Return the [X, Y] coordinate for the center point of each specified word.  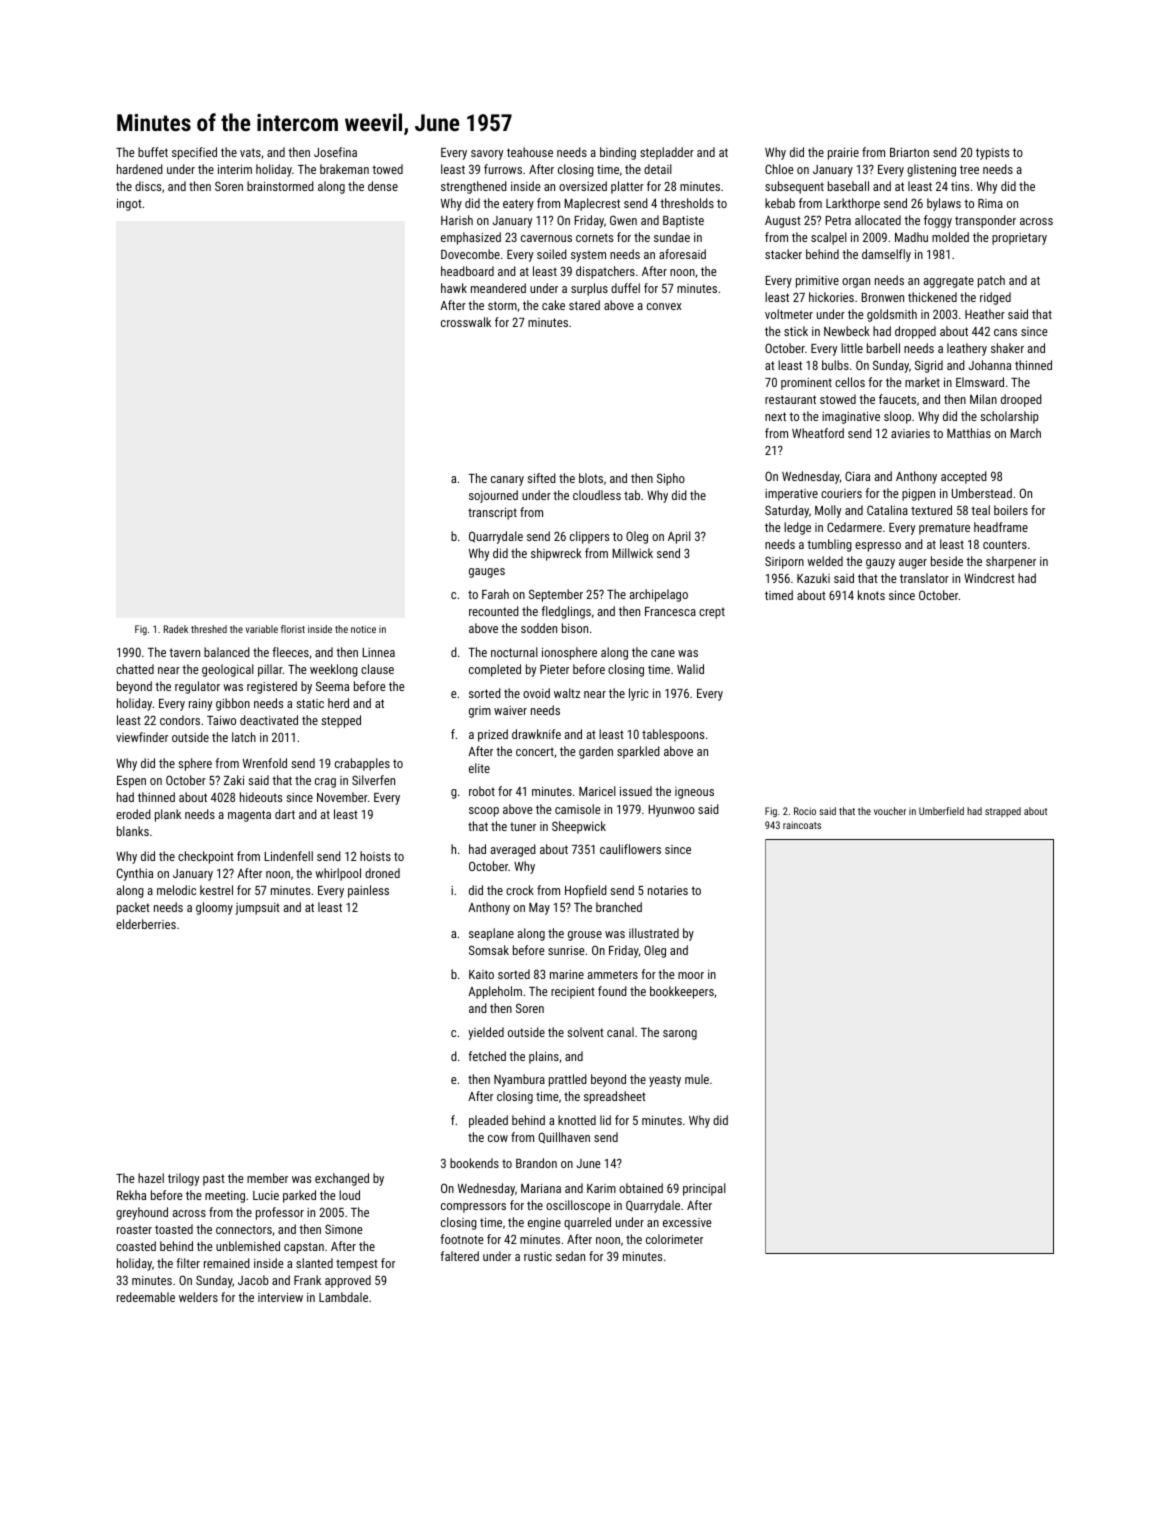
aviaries [910, 433]
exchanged [342, 1179]
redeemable [146, 1297]
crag [325, 783]
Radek [176, 629]
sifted [541, 478]
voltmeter [789, 314]
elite [479, 768]
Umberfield [941, 811]
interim [235, 169]
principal [704, 1189]
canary [507, 481]
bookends [474, 1163]
